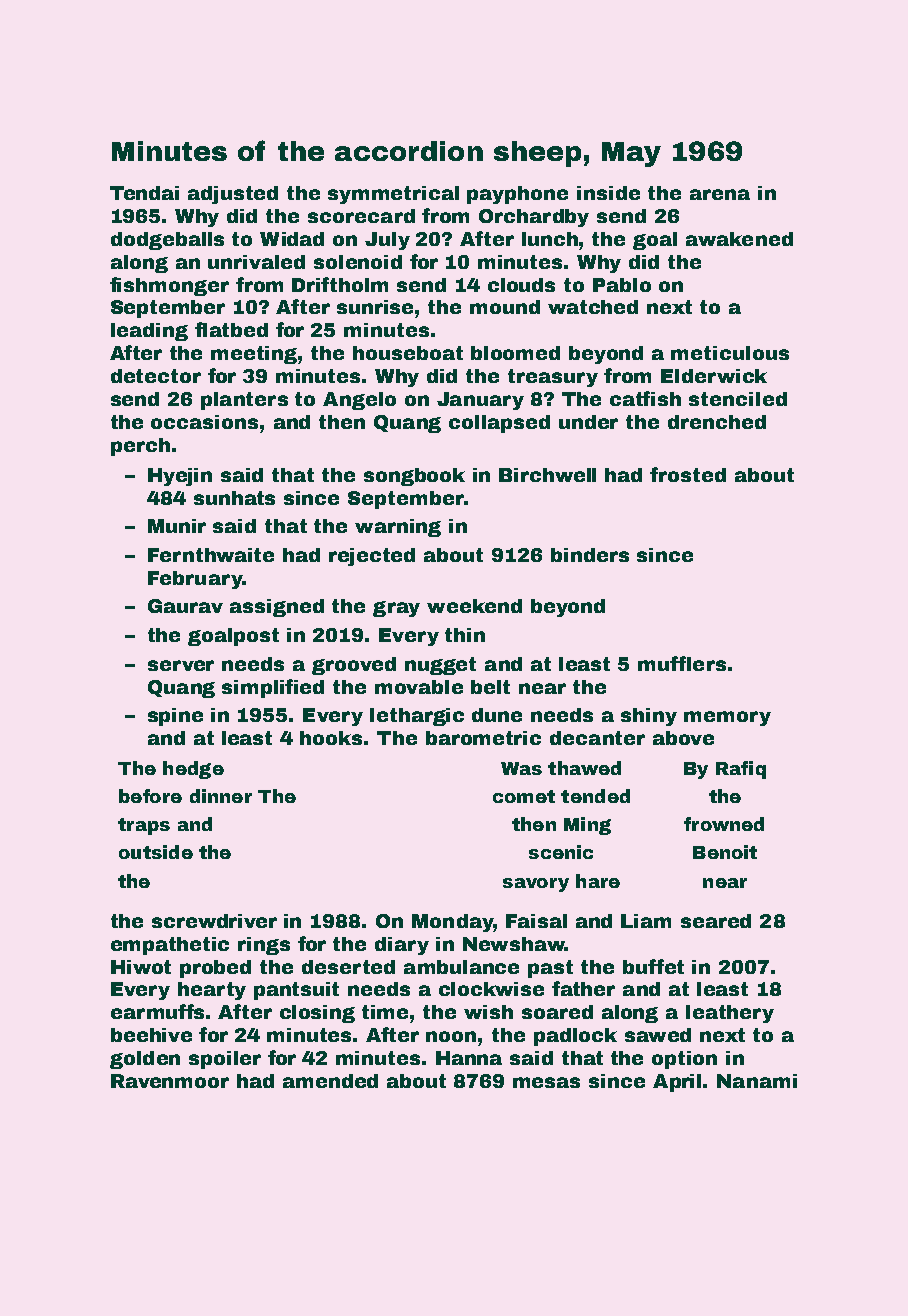 This document has width=908, height=1316. Describe the element at coordinates (590, 555) in the document. I see `binders` at that location.
